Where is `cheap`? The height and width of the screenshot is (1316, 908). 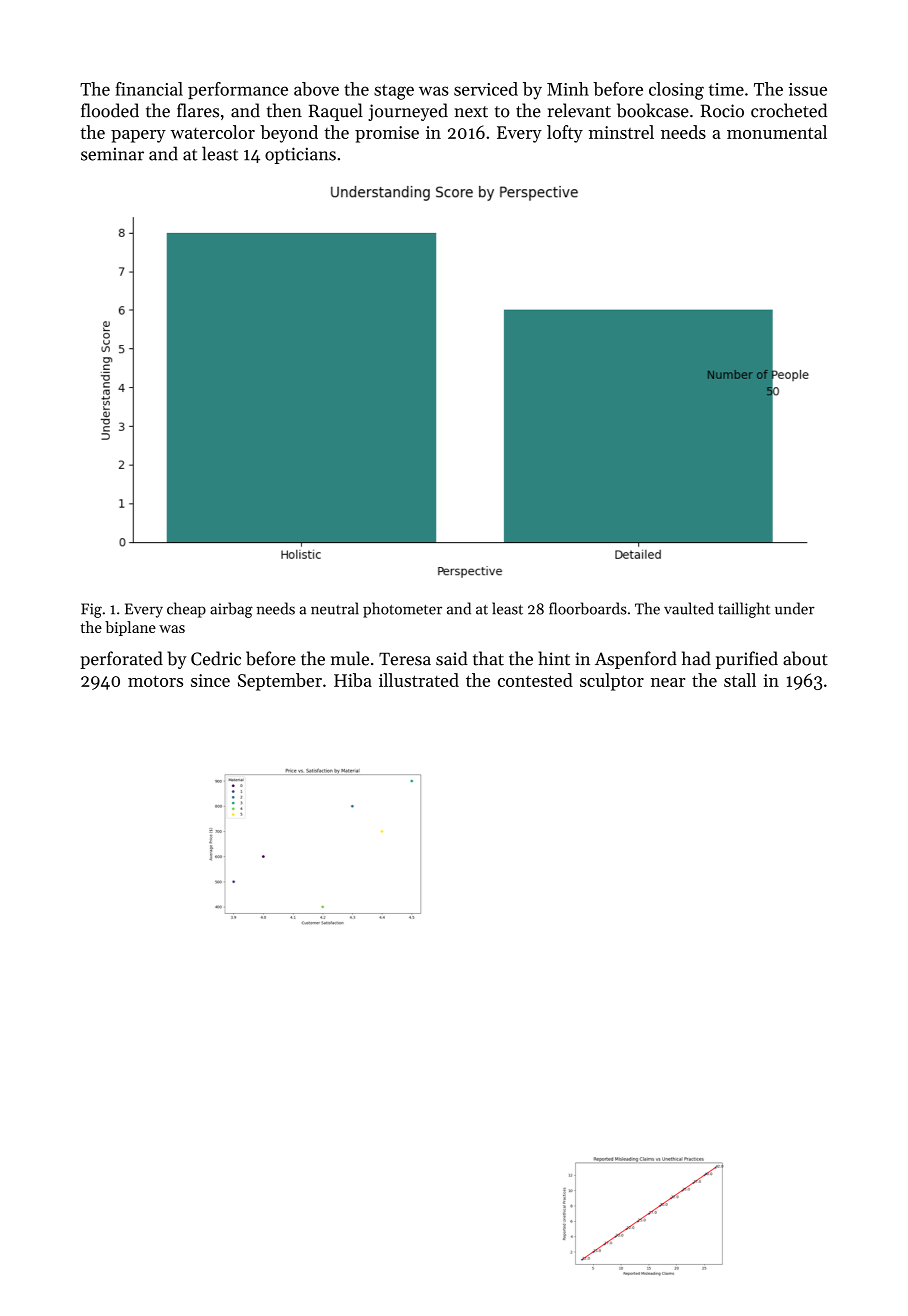
cheap is located at coordinates (186, 610).
